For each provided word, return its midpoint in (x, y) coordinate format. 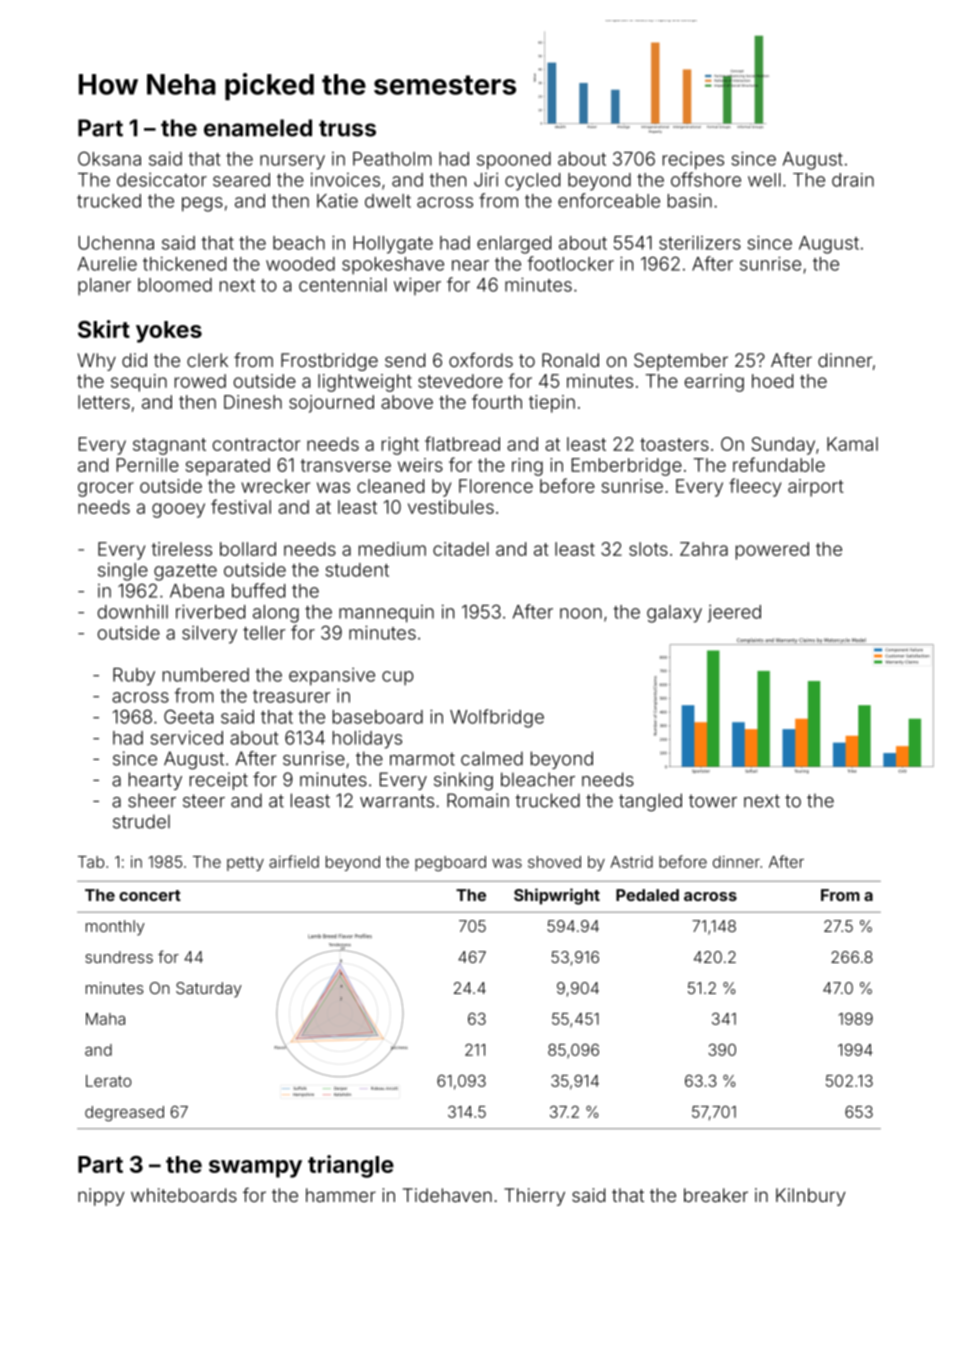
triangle (351, 1166)
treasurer (291, 696)
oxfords (481, 360)
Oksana (109, 158)
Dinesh (253, 402)
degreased (124, 1114)
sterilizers (700, 243)
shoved (554, 862)
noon (581, 613)
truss (347, 128)
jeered (734, 614)
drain (853, 180)
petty (245, 864)
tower (713, 801)
